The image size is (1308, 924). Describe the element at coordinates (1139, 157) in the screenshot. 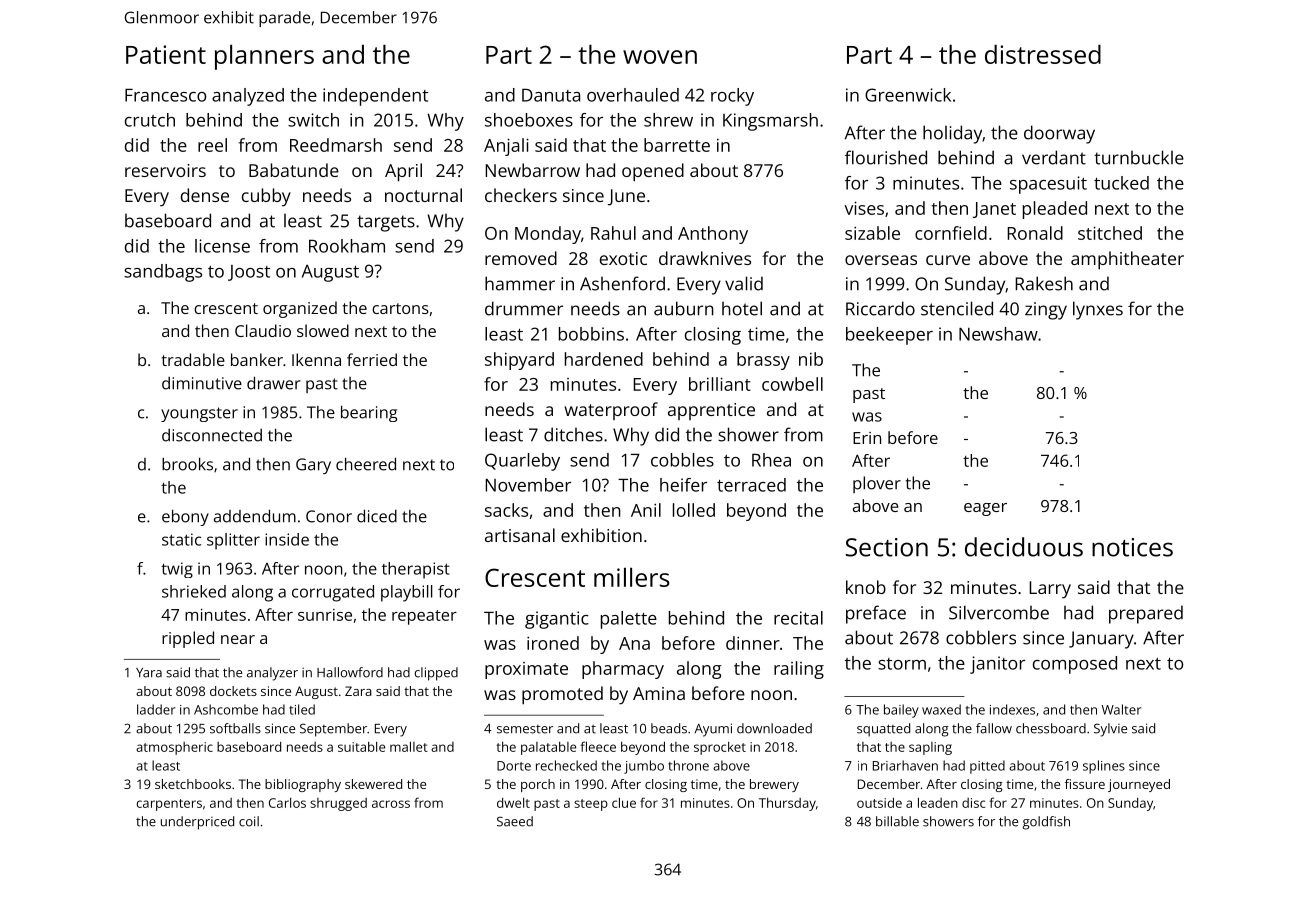

I see `turnbuckle` at that location.
